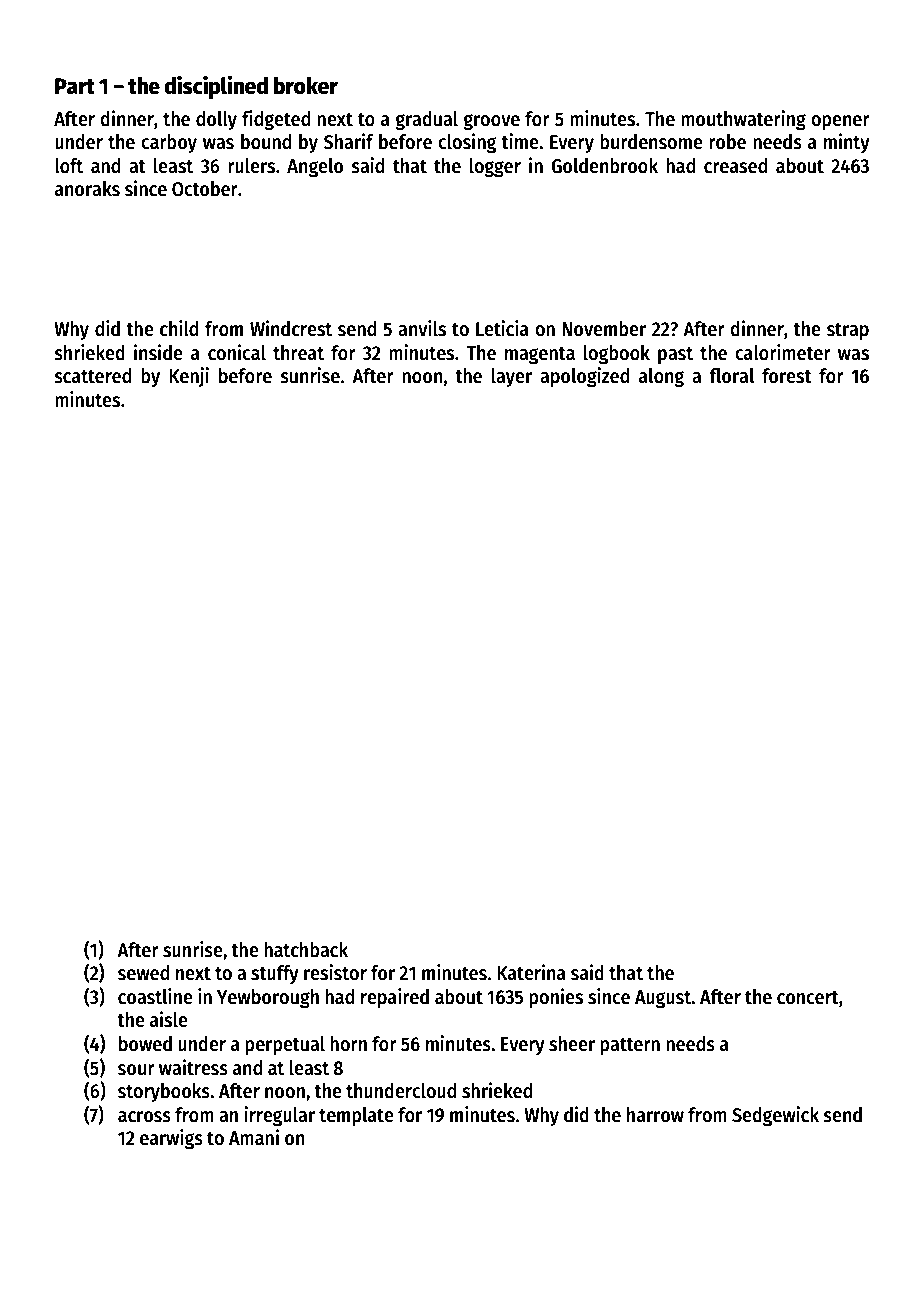 The image size is (924, 1311). Describe the element at coordinates (531, 972) in the image. I see `Katerina` at that location.
